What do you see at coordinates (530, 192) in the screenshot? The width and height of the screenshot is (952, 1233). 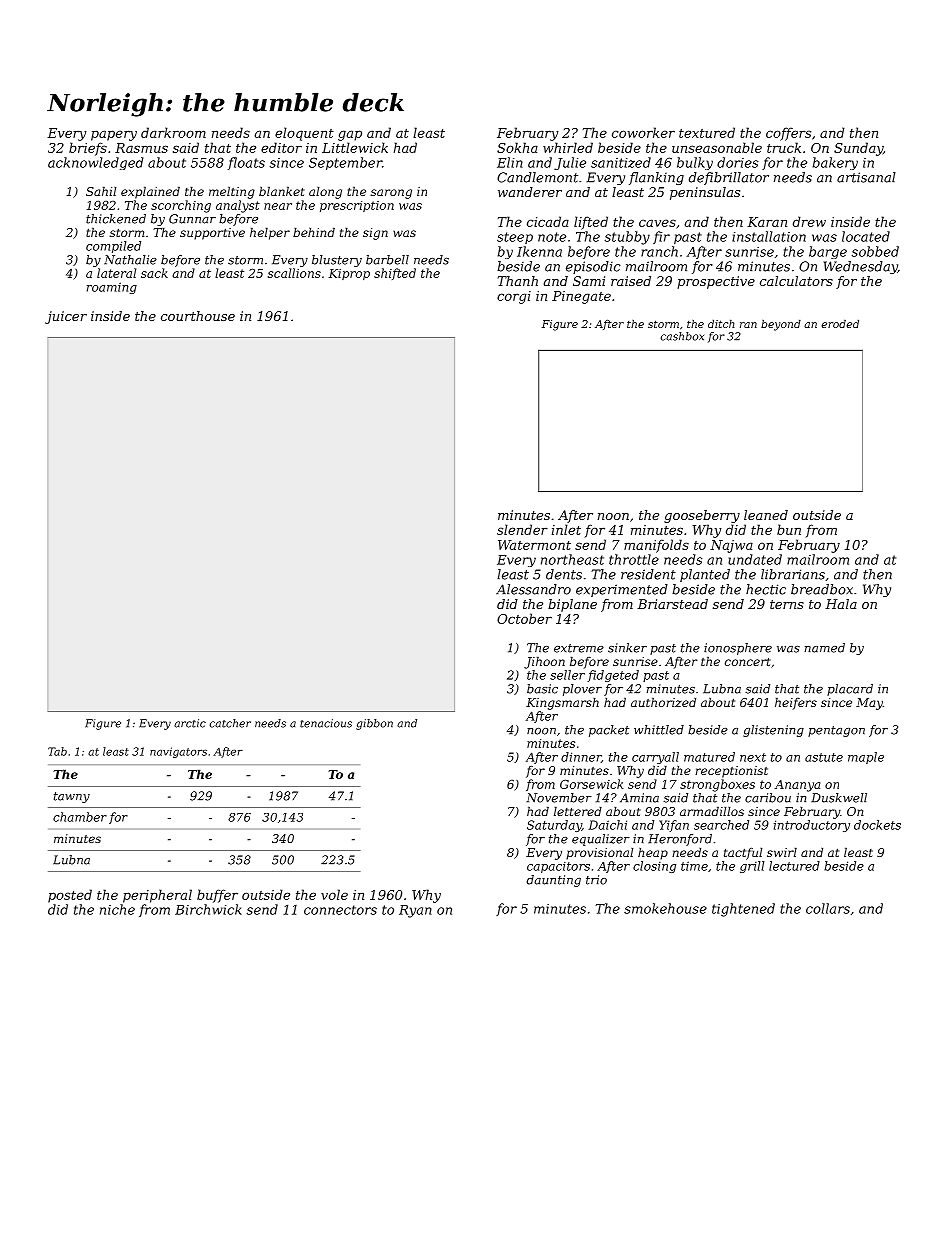 I see `wanderer` at bounding box center [530, 192].
